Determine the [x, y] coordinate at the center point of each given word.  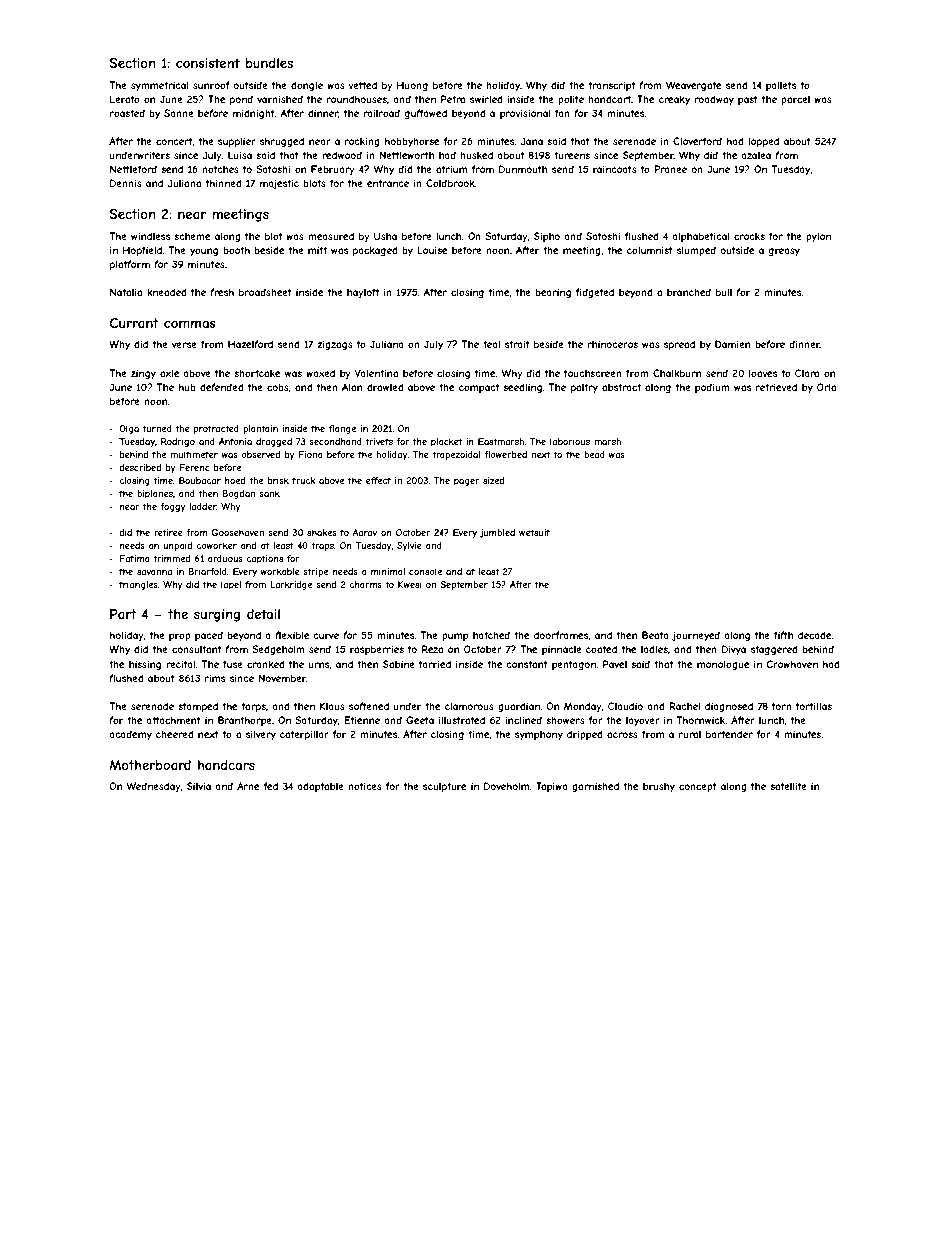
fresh [222, 292]
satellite [788, 786]
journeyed [696, 636]
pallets [781, 86]
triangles [138, 585]
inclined [523, 720]
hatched [491, 635]
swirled [486, 99]
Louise [432, 250]
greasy [784, 252]
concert [174, 142]
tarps [253, 707]
